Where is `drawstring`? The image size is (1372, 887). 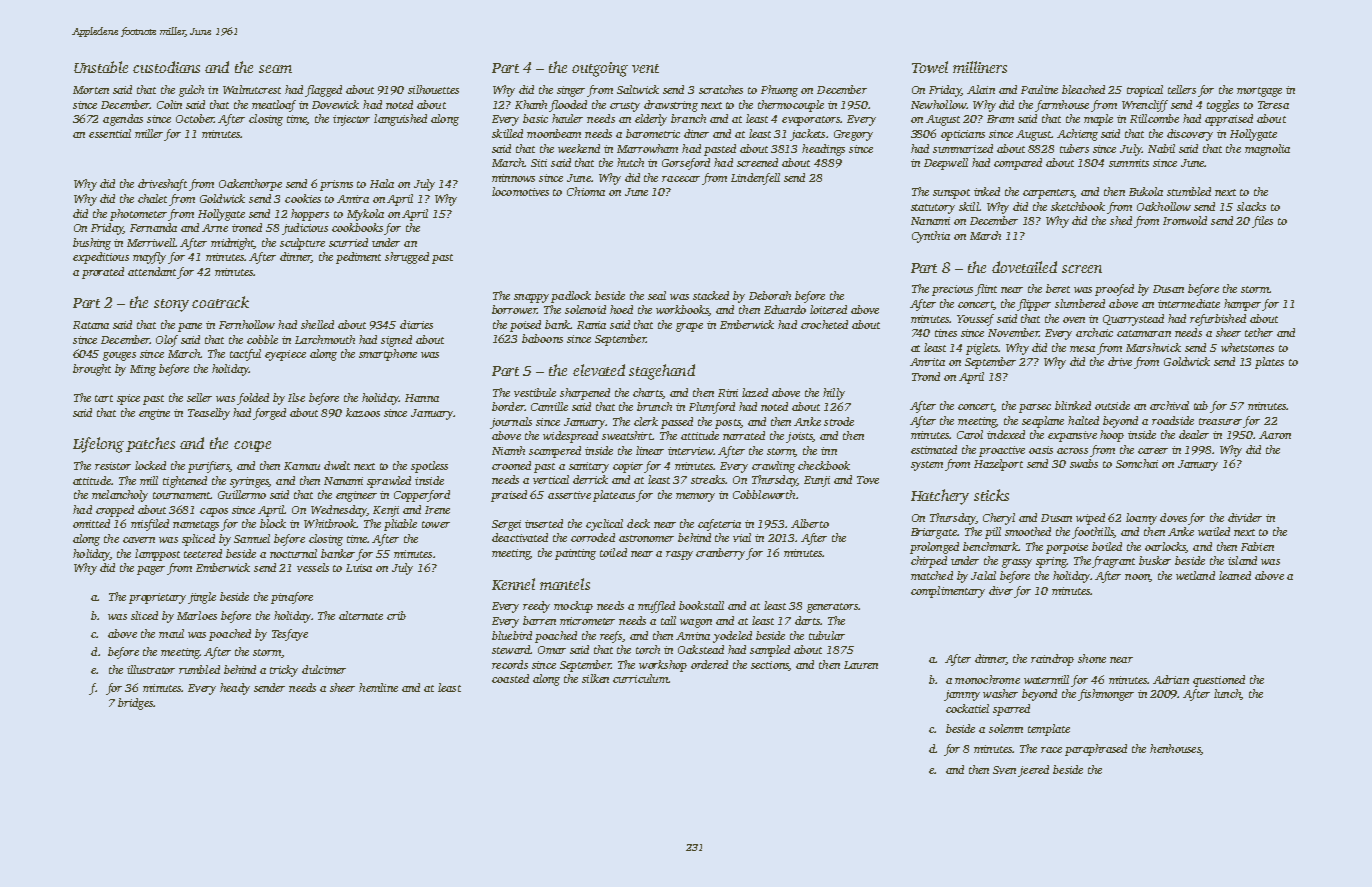
drawstring is located at coordinates (671, 106).
